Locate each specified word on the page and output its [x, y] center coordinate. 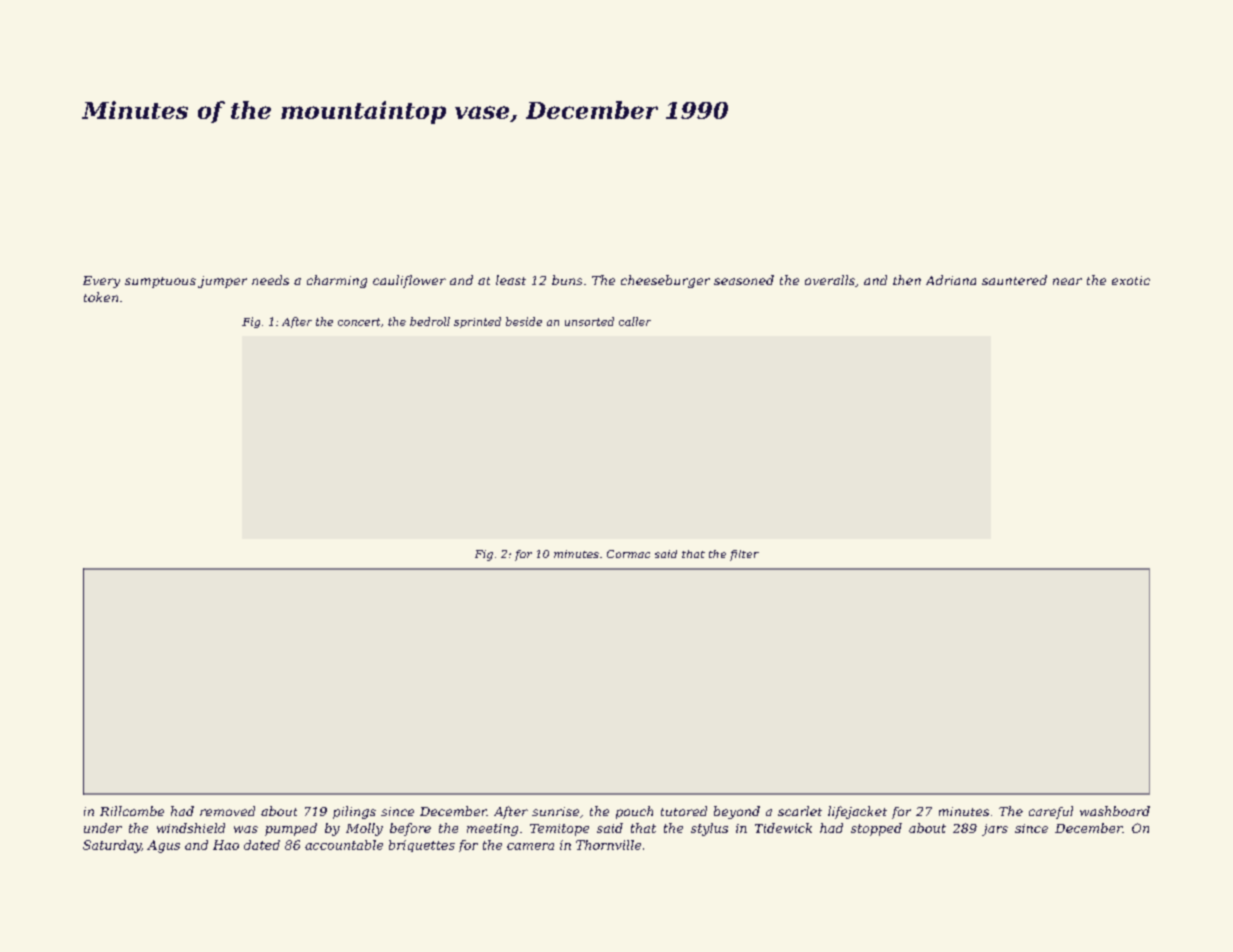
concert [359, 322]
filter [744, 555]
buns [567, 280]
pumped [291, 829]
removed [227, 811]
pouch [634, 812]
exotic [1131, 280]
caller [635, 321]
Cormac [628, 554]
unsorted [589, 321]
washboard [1115, 811]
